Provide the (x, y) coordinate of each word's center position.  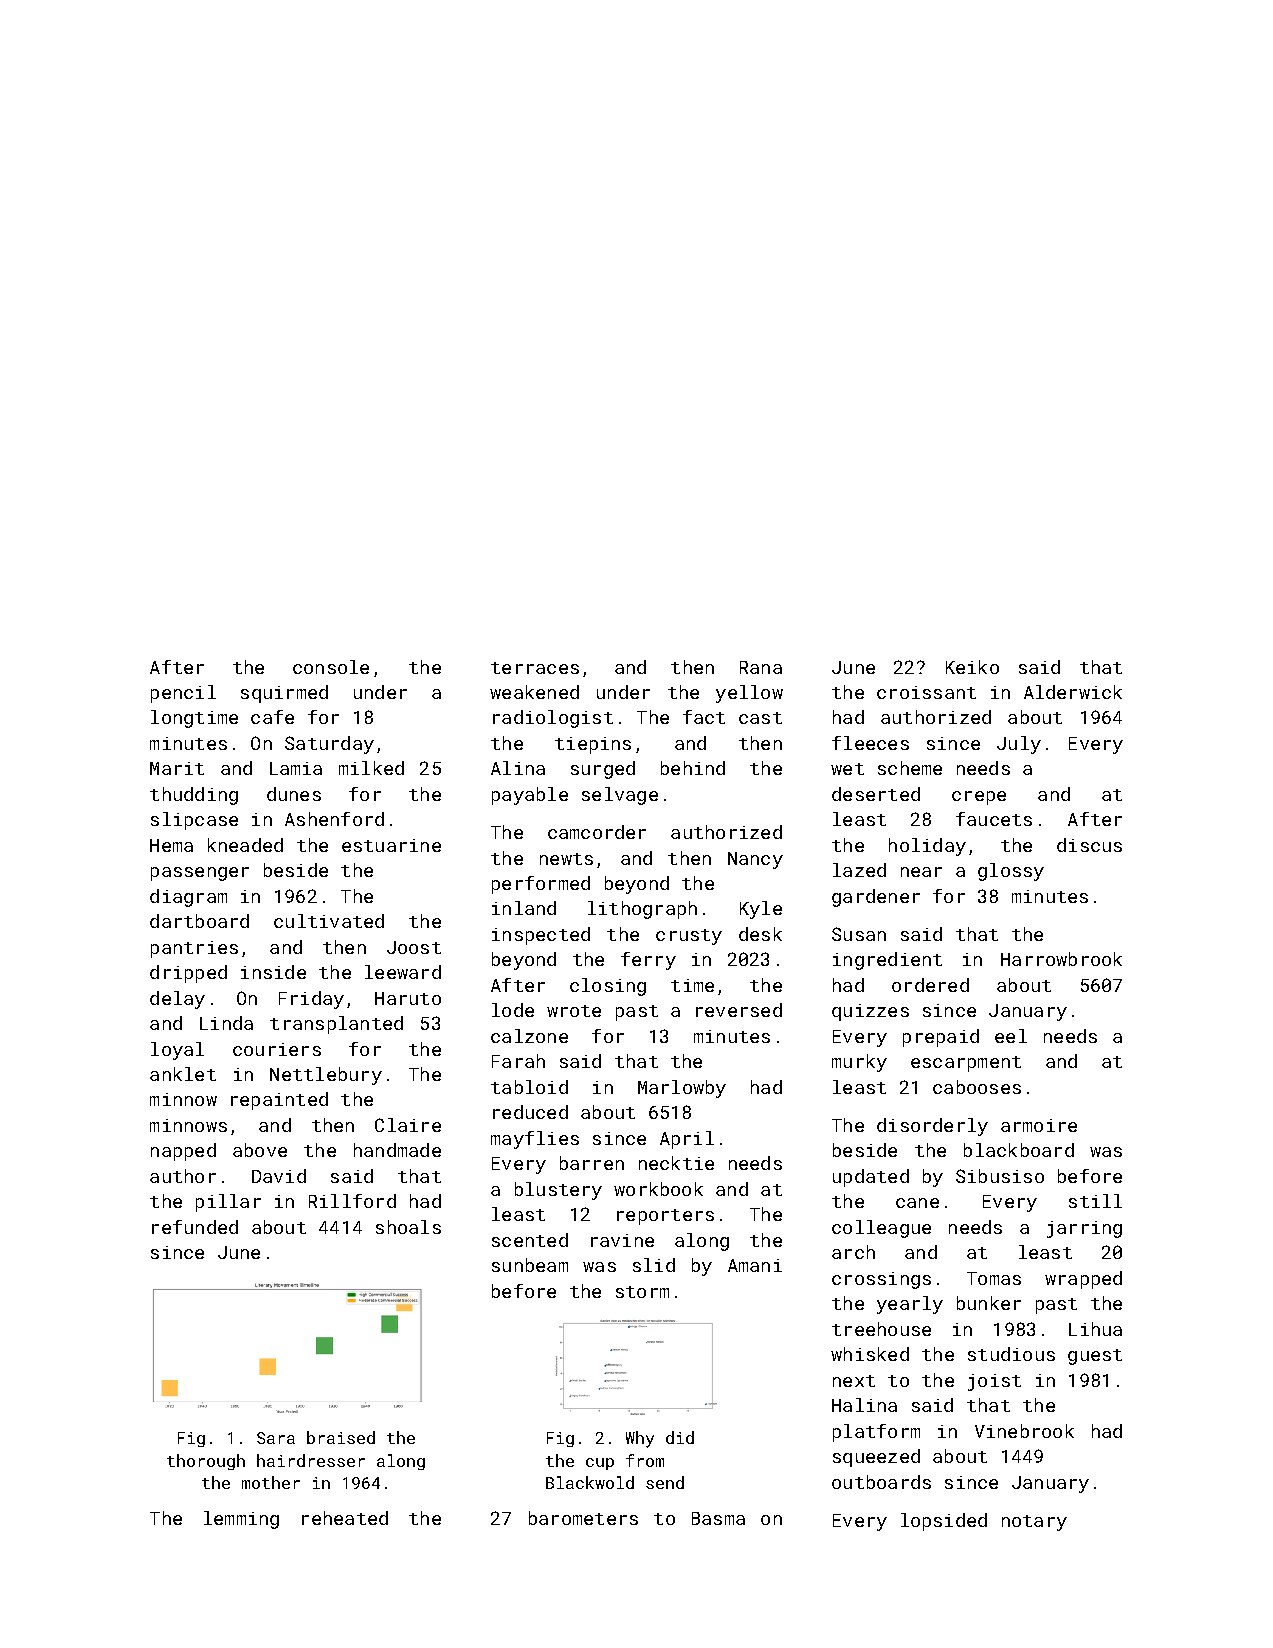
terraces (535, 668)
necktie (676, 1163)
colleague (881, 1229)
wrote (574, 1011)
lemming (241, 1520)
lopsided (944, 1522)
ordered (930, 985)
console (331, 667)
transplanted (336, 1025)
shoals (408, 1227)
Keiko (972, 667)
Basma (718, 1518)
